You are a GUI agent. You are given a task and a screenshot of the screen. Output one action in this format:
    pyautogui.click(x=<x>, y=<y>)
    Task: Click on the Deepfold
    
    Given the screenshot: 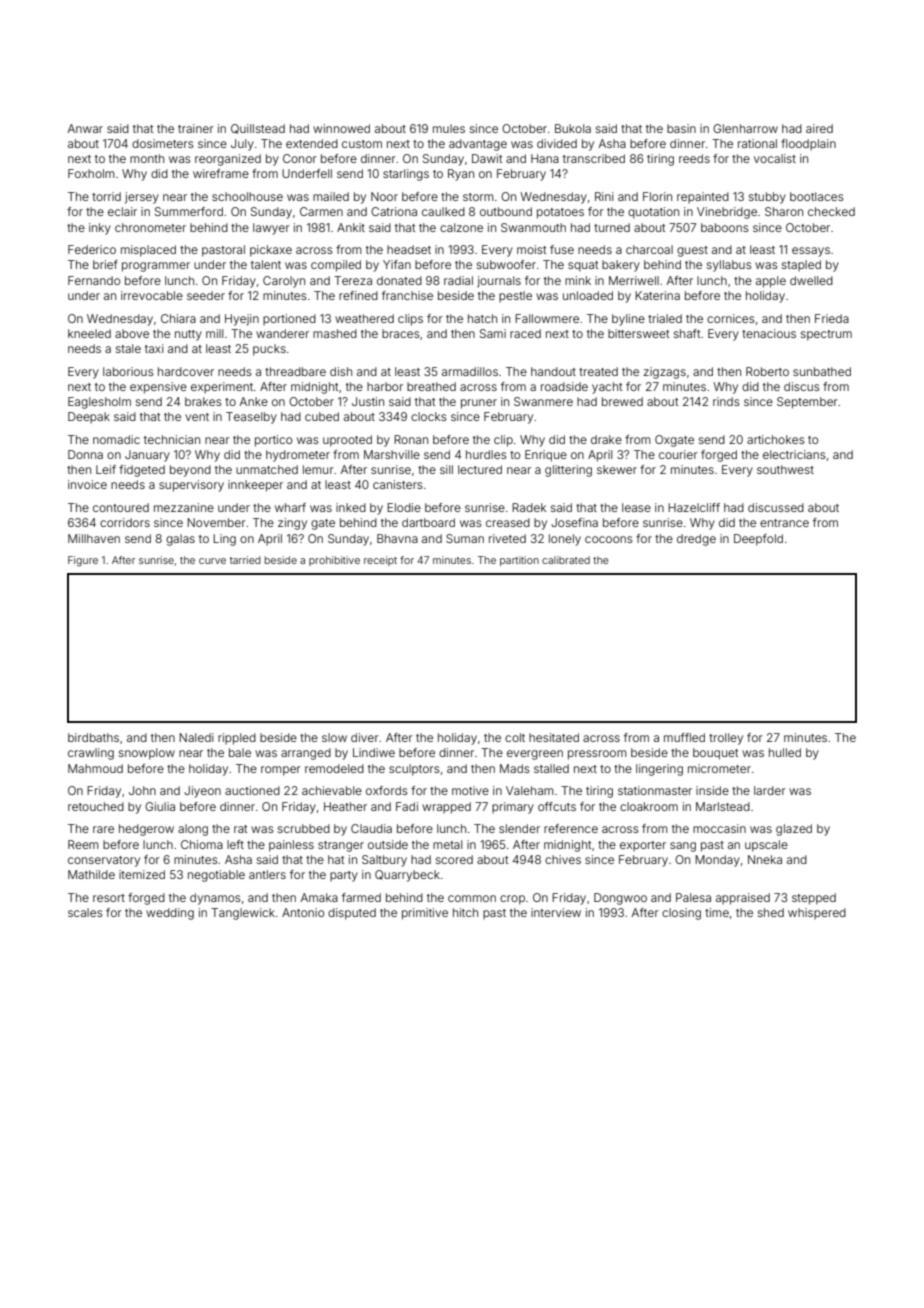 What is the action you would take?
    pyautogui.click(x=758, y=540)
